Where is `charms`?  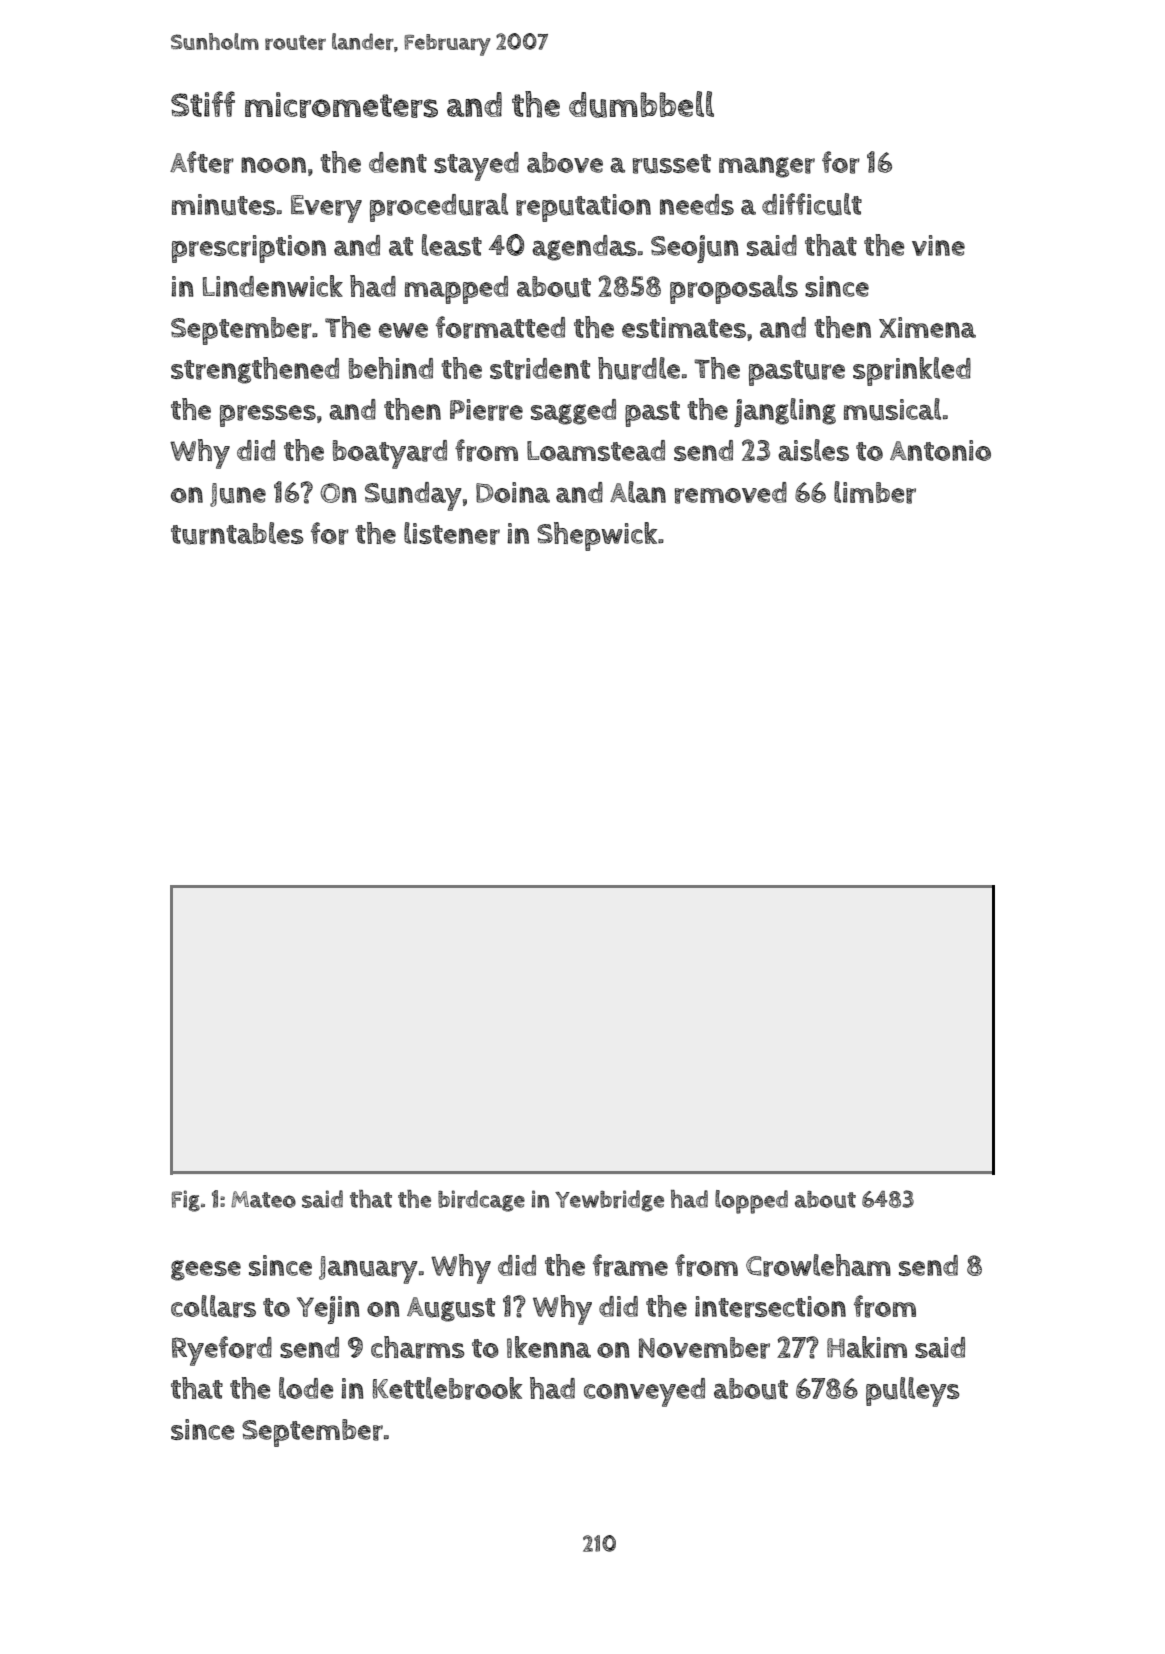 charms is located at coordinates (418, 1347).
